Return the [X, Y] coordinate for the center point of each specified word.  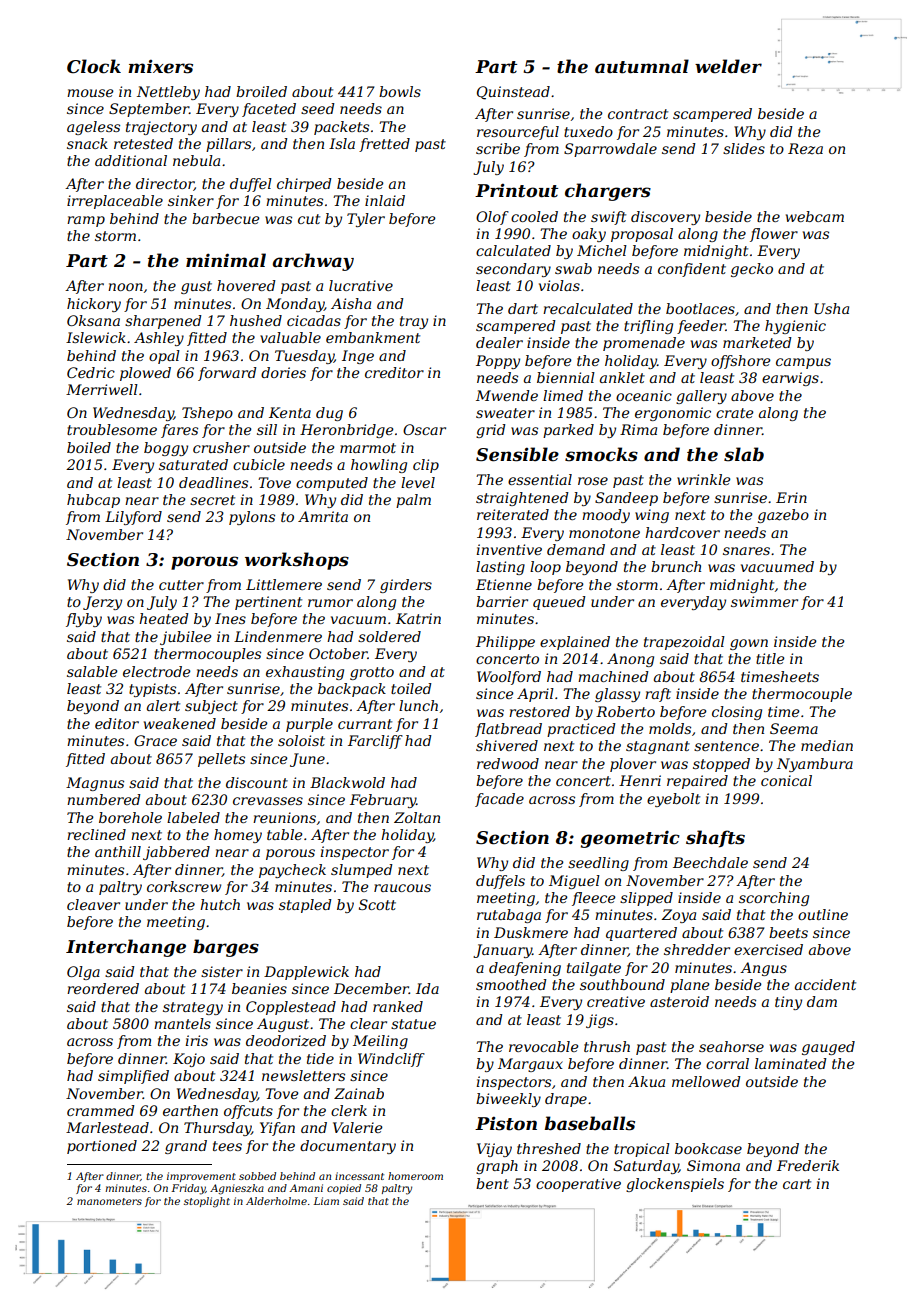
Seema [794, 728]
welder [728, 66]
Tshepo [207, 414]
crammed [101, 1110]
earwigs [790, 379]
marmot [368, 448]
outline [823, 914]
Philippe [505, 643]
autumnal [642, 66]
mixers [160, 67]
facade [499, 800]
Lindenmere [278, 636]
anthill [118, 851]
